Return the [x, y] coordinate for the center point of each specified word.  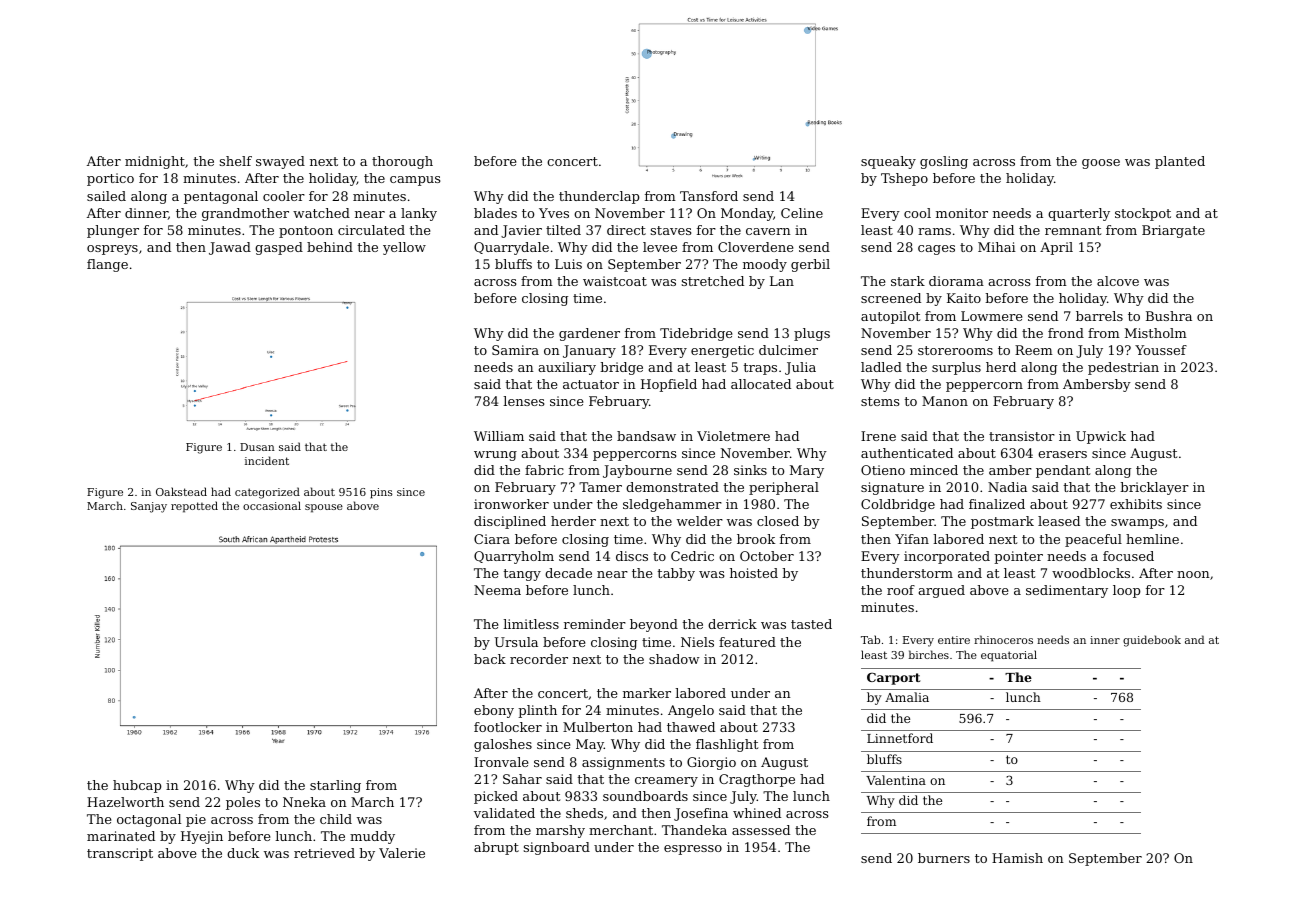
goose [1101, 164]
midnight [155, 162]
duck [243, 853]
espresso [693, 850]
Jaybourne [637, 471]
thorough [402, 162]
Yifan [912, 539]
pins [381, 493]
